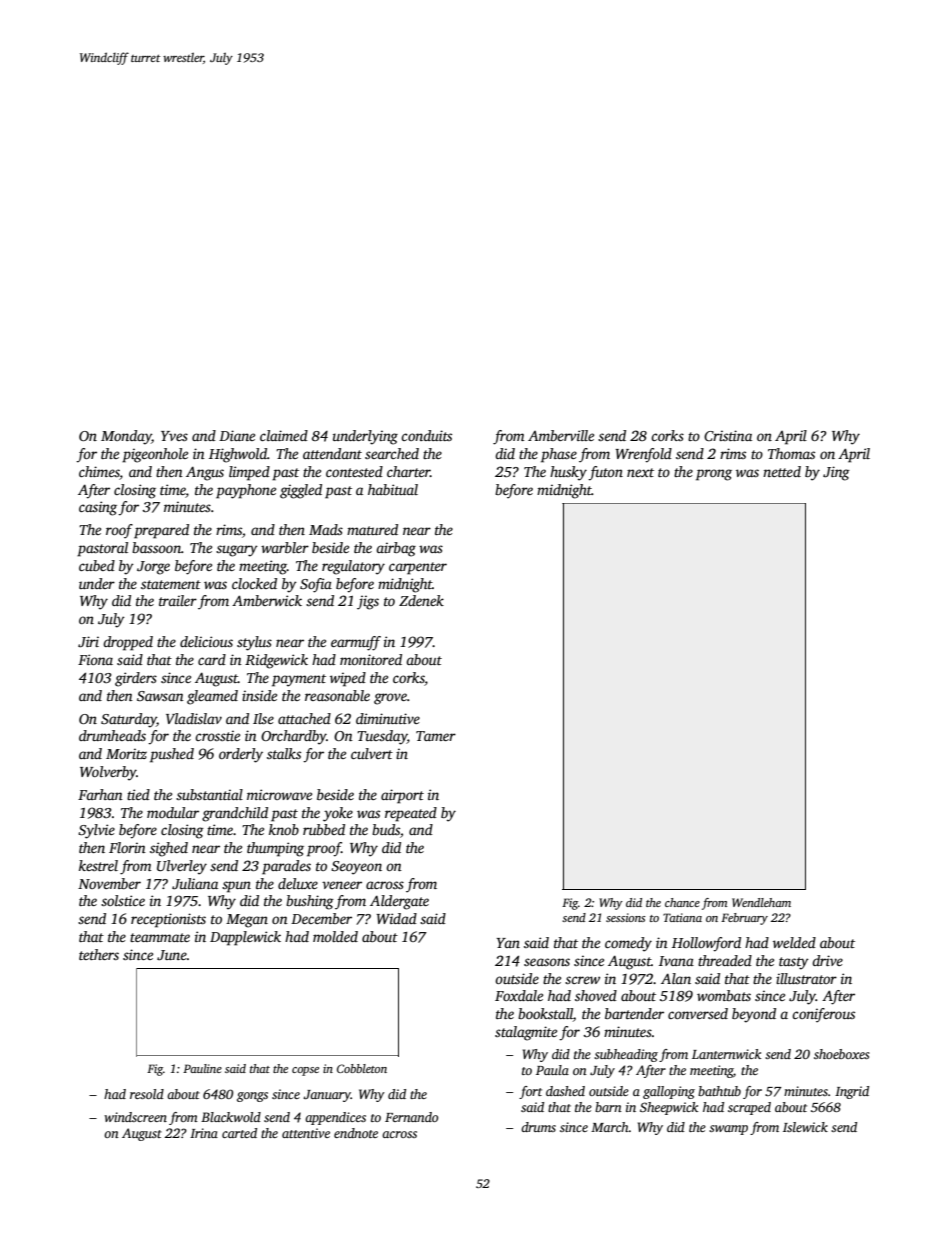 This screenshot has height=1233, width=952. Describe the element at coordinates (836, 473) in the screenshot. I see `Jing` at that location.
